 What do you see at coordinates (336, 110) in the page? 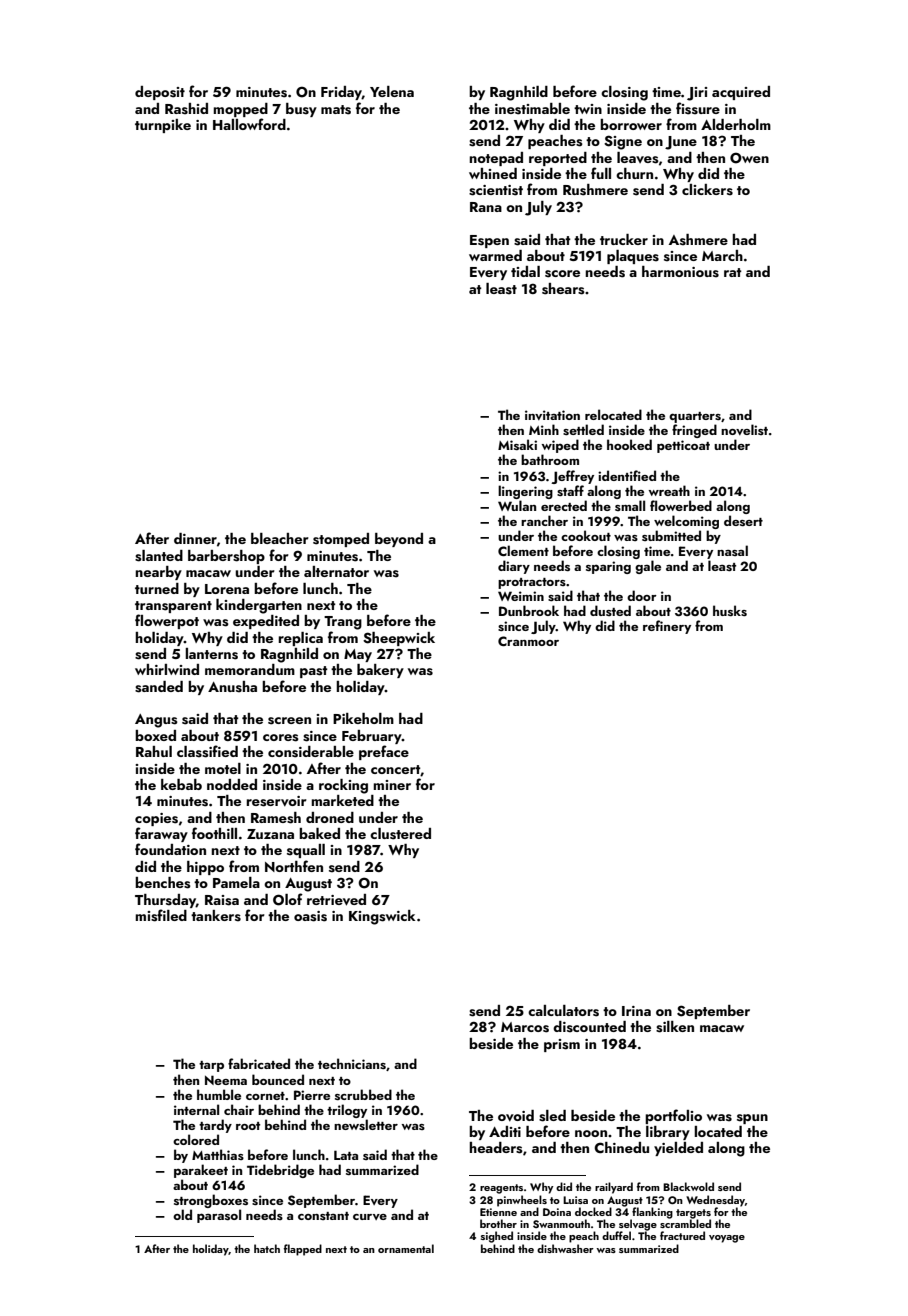
I see `mats` at bounding box center [336, 110].
